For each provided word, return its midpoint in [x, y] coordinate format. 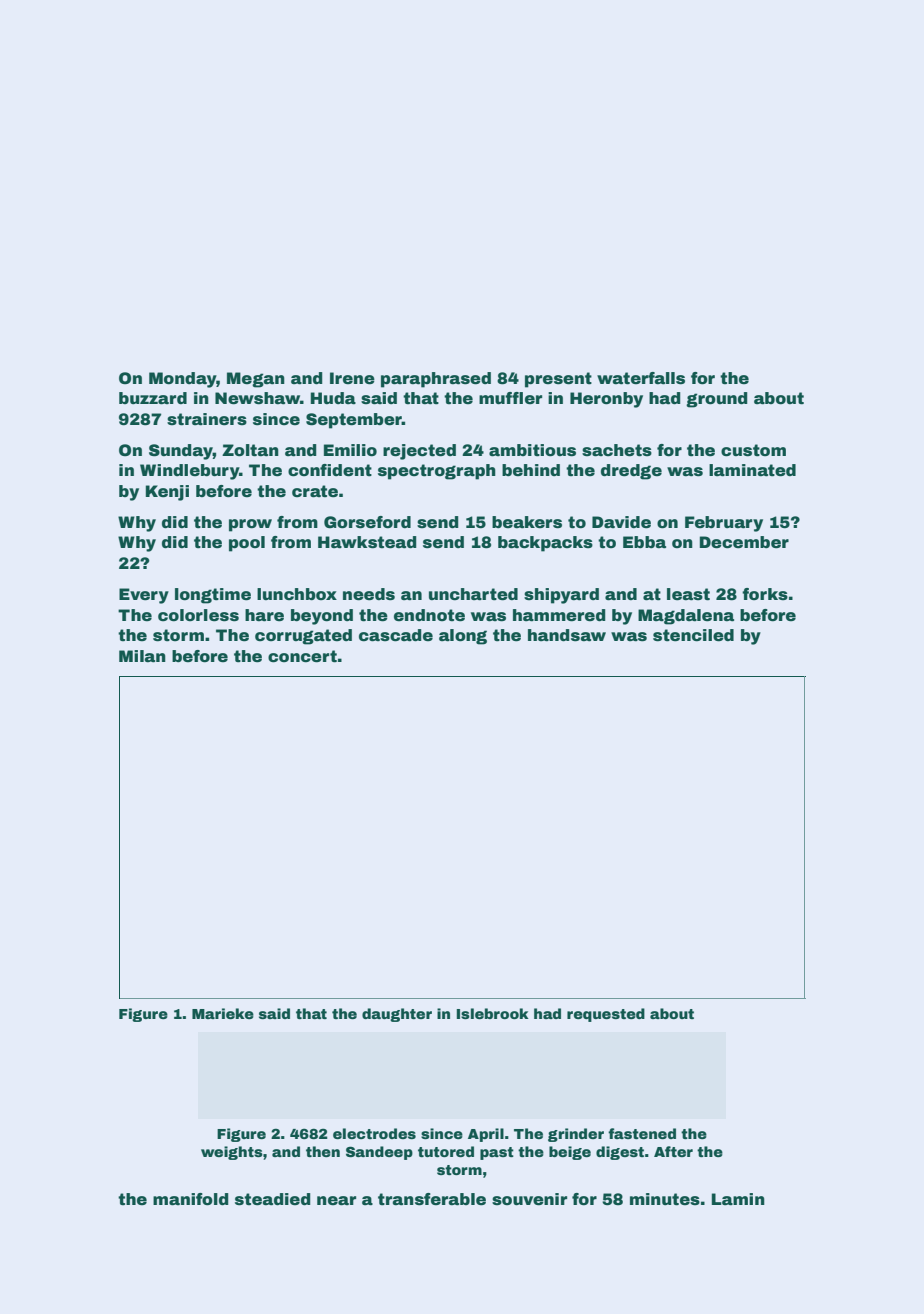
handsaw [567, 635]
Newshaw [257, 398]
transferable [432, 1199]
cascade [396, 635]
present [558, 380]
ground [717, 400]
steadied [273, 1199]
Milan [142, 656]
